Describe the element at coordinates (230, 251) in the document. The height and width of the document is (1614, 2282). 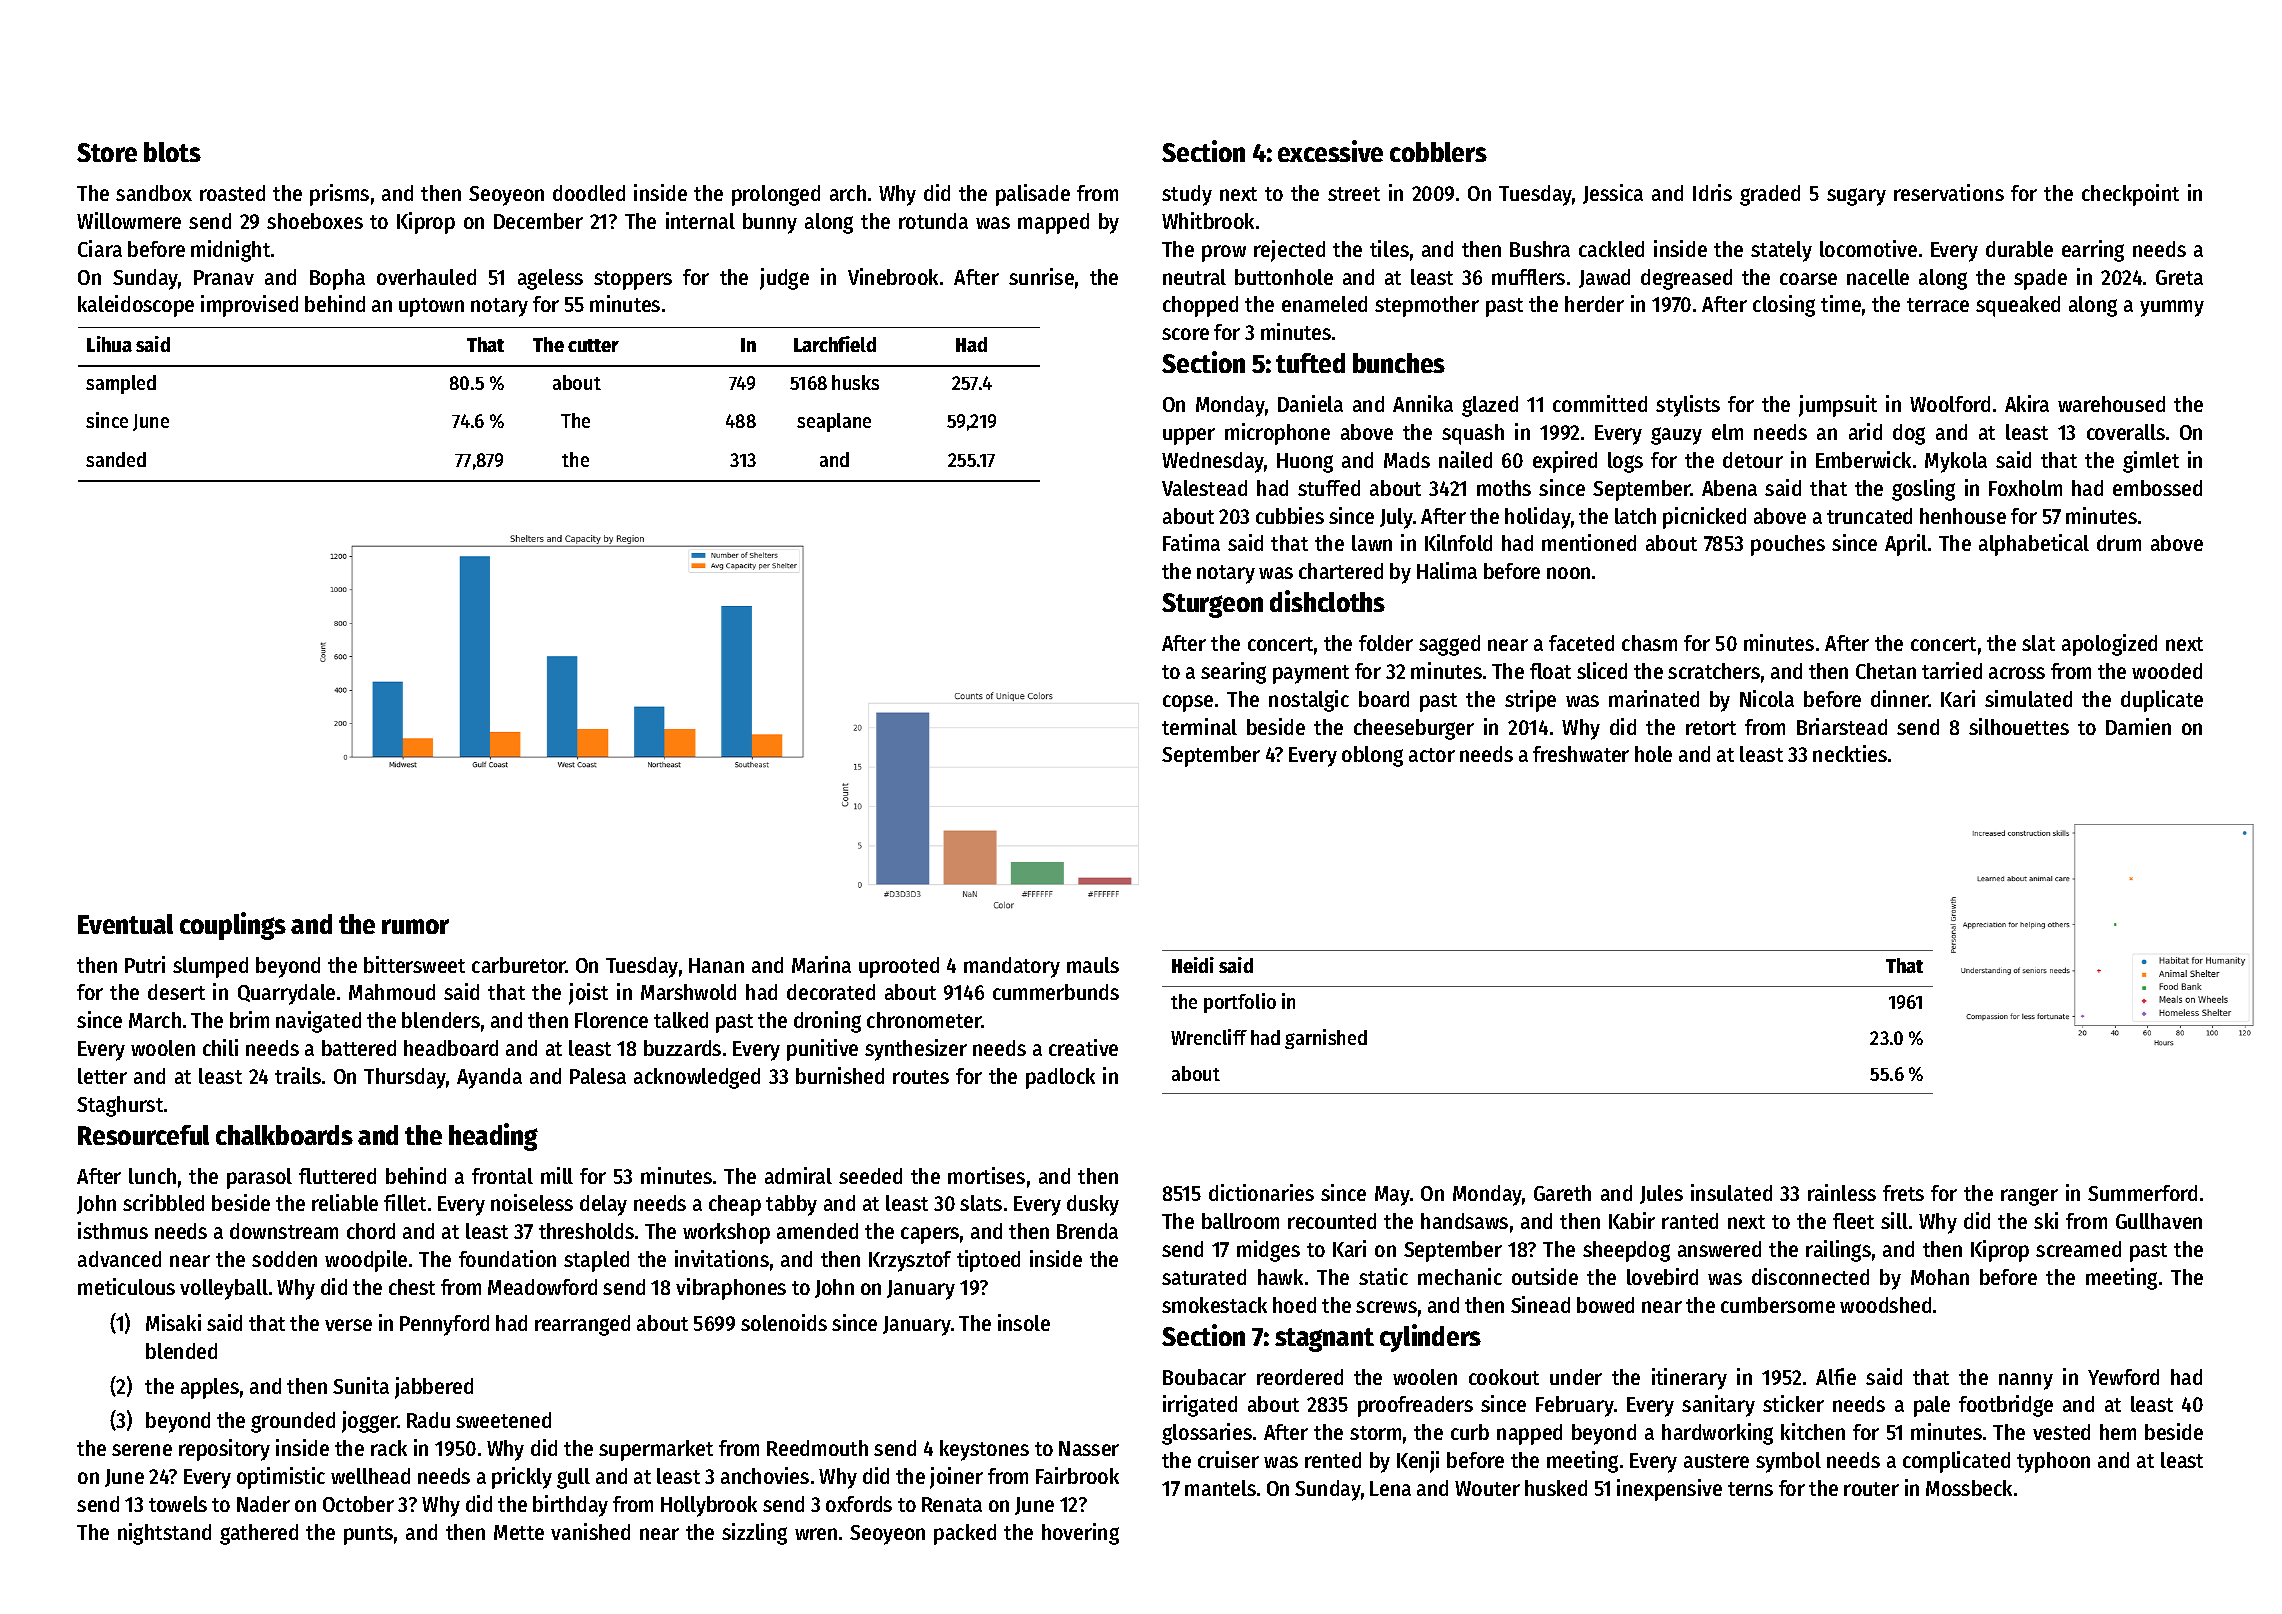
I see `midnight` at that location.
